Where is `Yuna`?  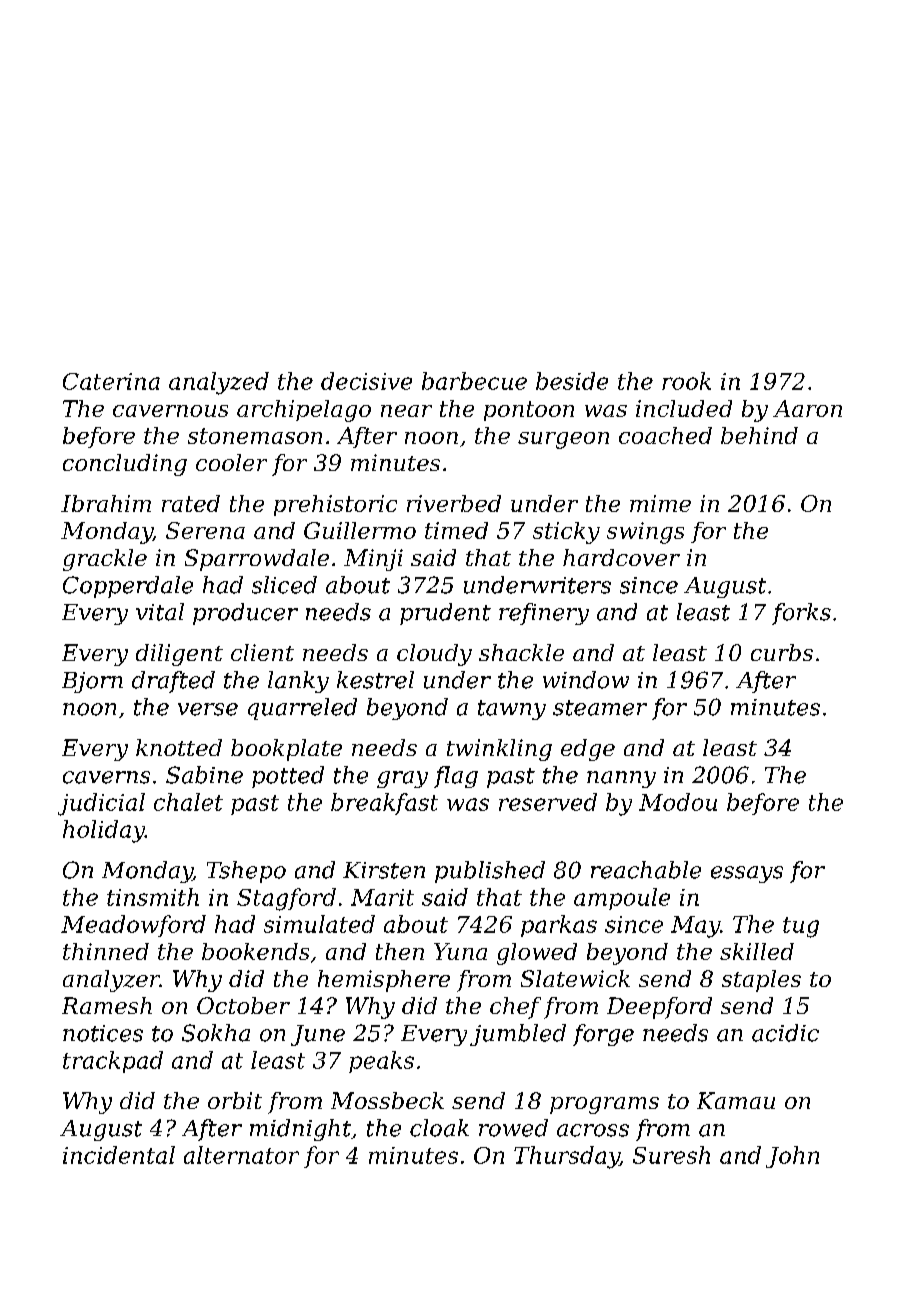 Yuna is located at coordinates (460, 951).
